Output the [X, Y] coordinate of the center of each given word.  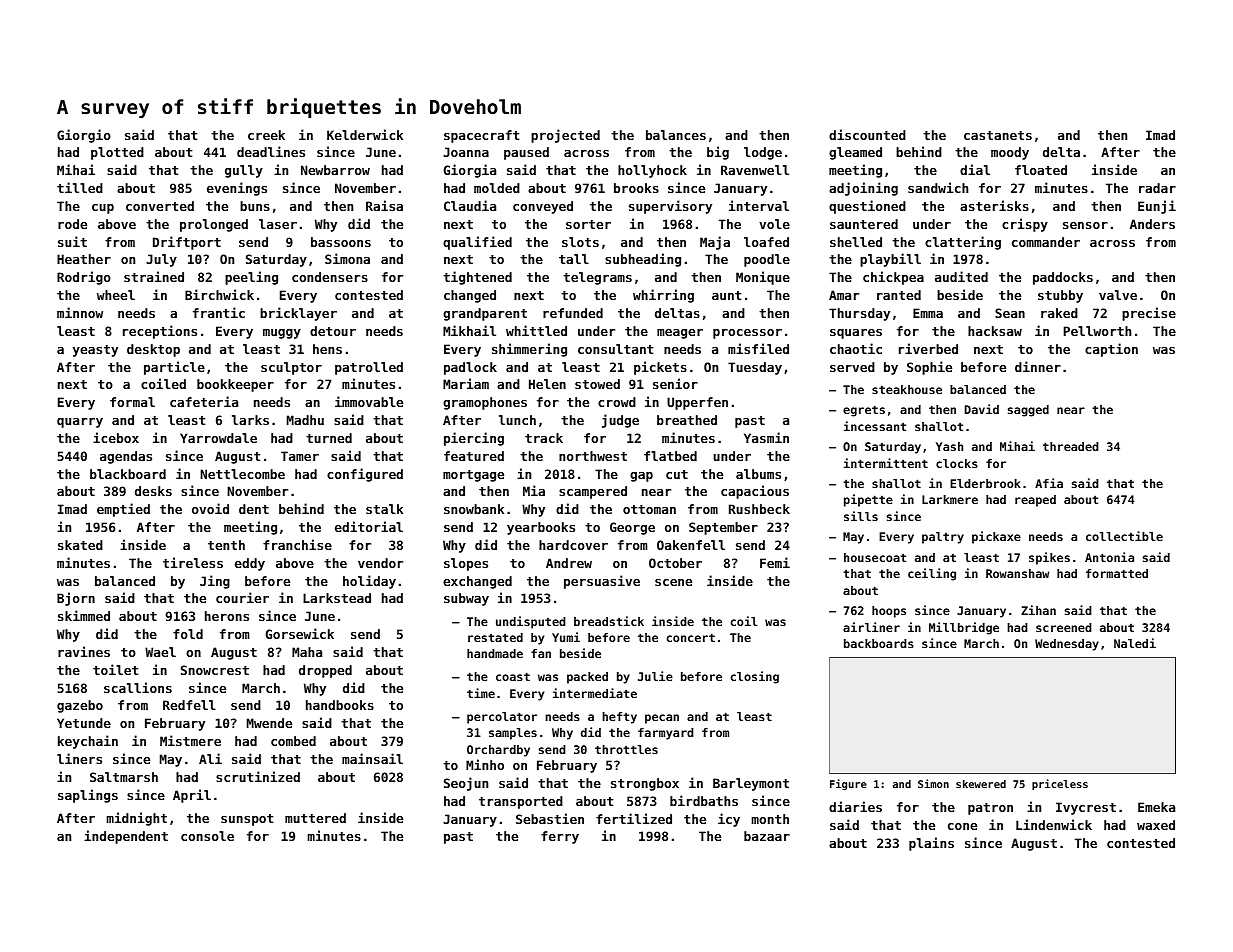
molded [497, 188]
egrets [864, 411]
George [632, 528]
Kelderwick [365, 134]
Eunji [1157, 207]
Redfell [189, 705]
